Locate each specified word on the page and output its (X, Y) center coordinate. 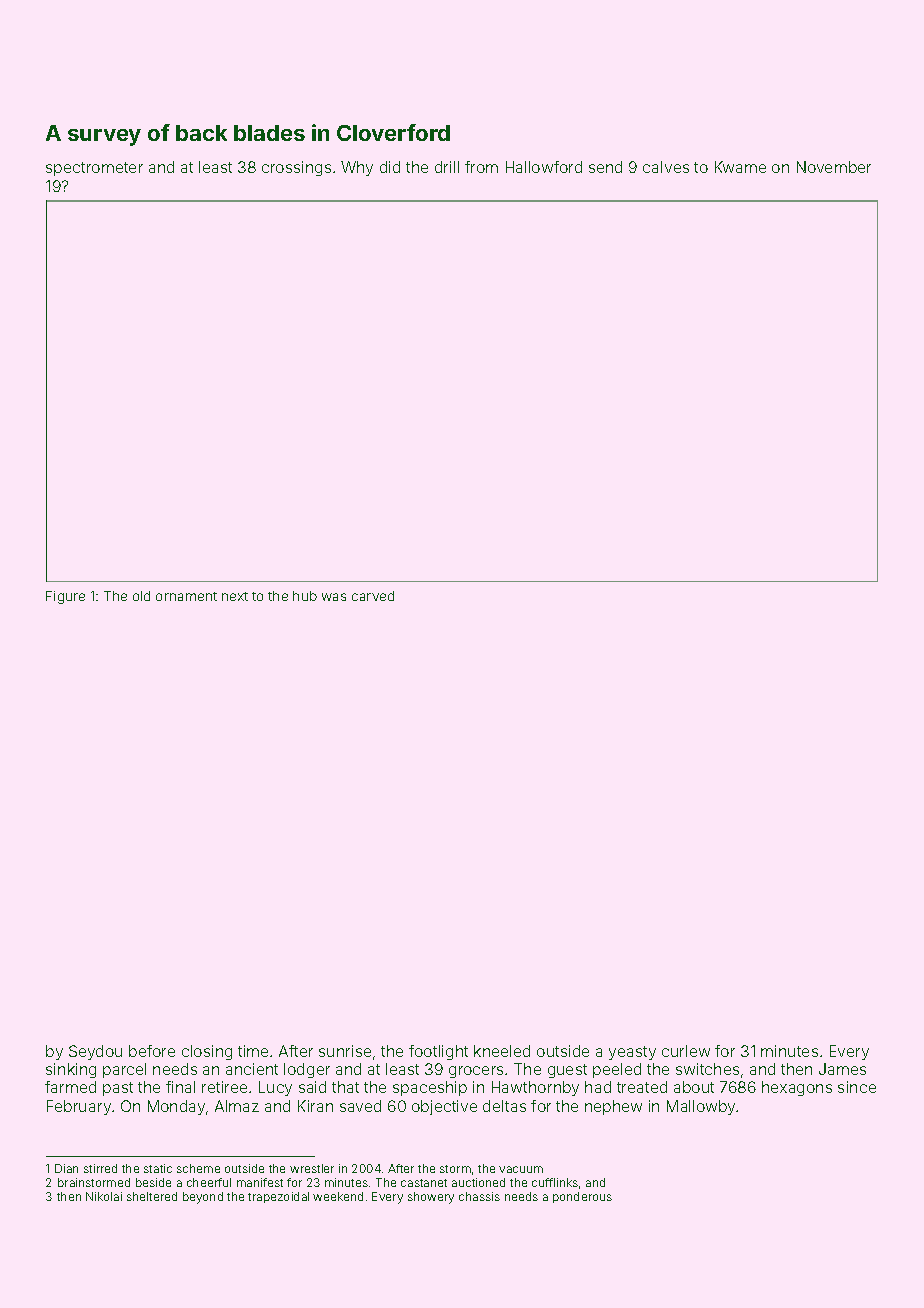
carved (373, 596)
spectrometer (94, 169)
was (334, 597)
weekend (338, 1196)
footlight (438, 1052)
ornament (186, 596)
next (235, 596)
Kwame (740, 167)
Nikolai (104, 1196)
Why (357, 168)
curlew (686, 1051)
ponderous (582, 1197)
